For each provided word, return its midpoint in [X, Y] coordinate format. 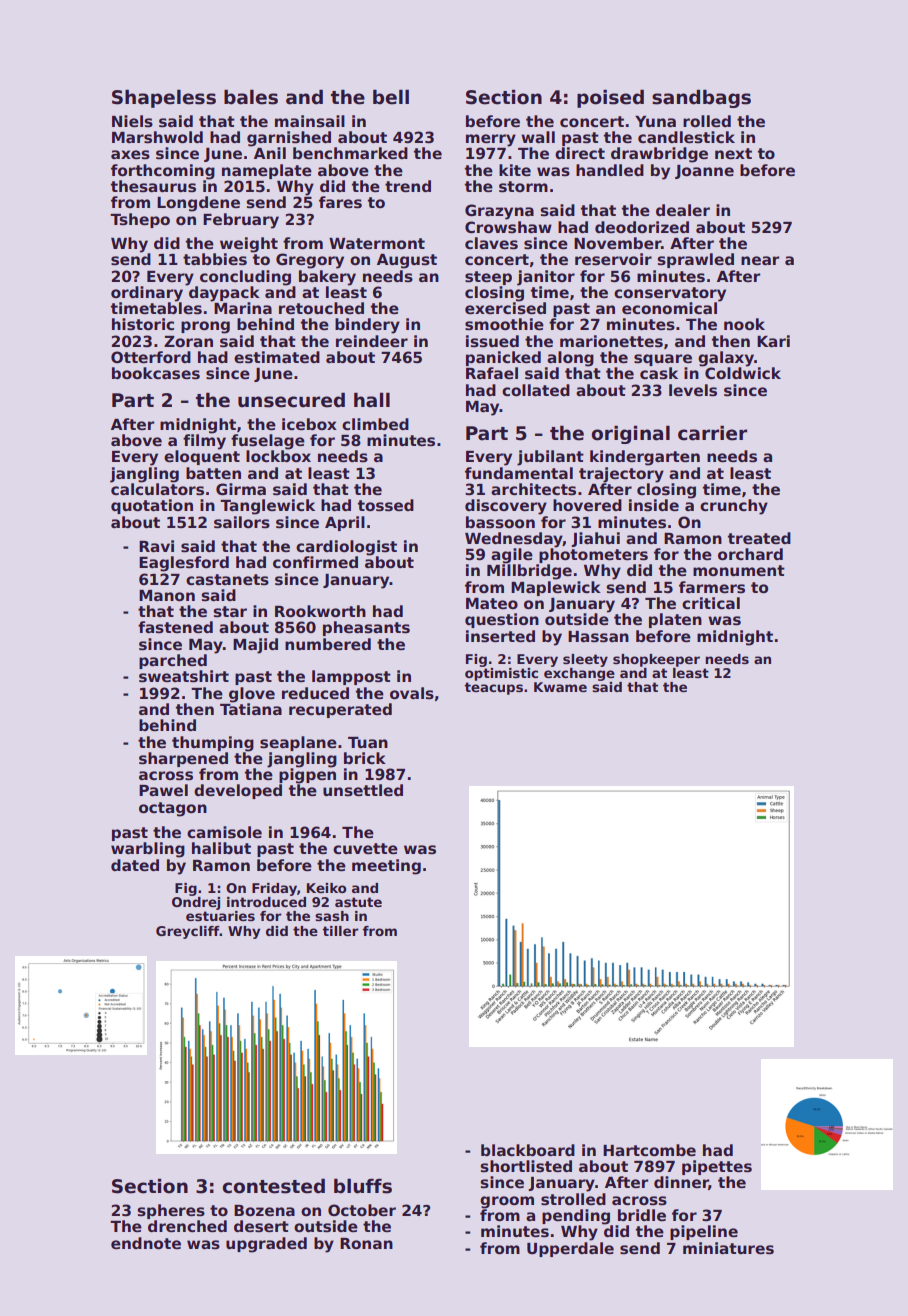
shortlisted [526, 1166]
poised [610, 98]
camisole [224, 832]
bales [251, 97]
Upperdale [570, 1249]
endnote [146, 1243]
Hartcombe [649, 1150]
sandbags [701, 98]
